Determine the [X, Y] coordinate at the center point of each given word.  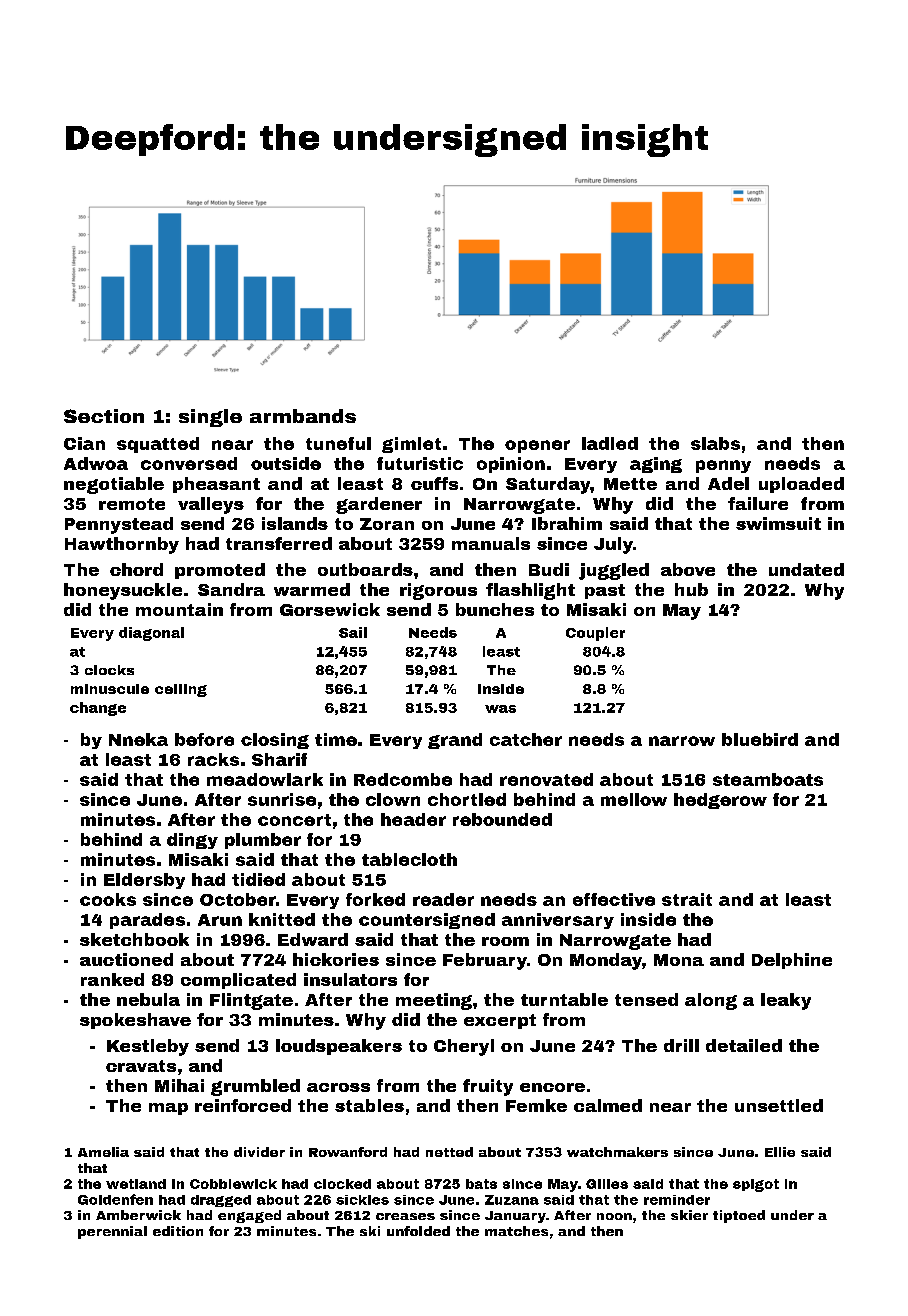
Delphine [792, 961]
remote [132, 504]
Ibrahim [567, 523]
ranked [112, 979]
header [413, 819]
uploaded [801, 485]
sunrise [282, 799]
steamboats [768, 779]
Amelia [103, 1152]
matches [516, 1231]
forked [375, 899]
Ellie [780, 1152]
